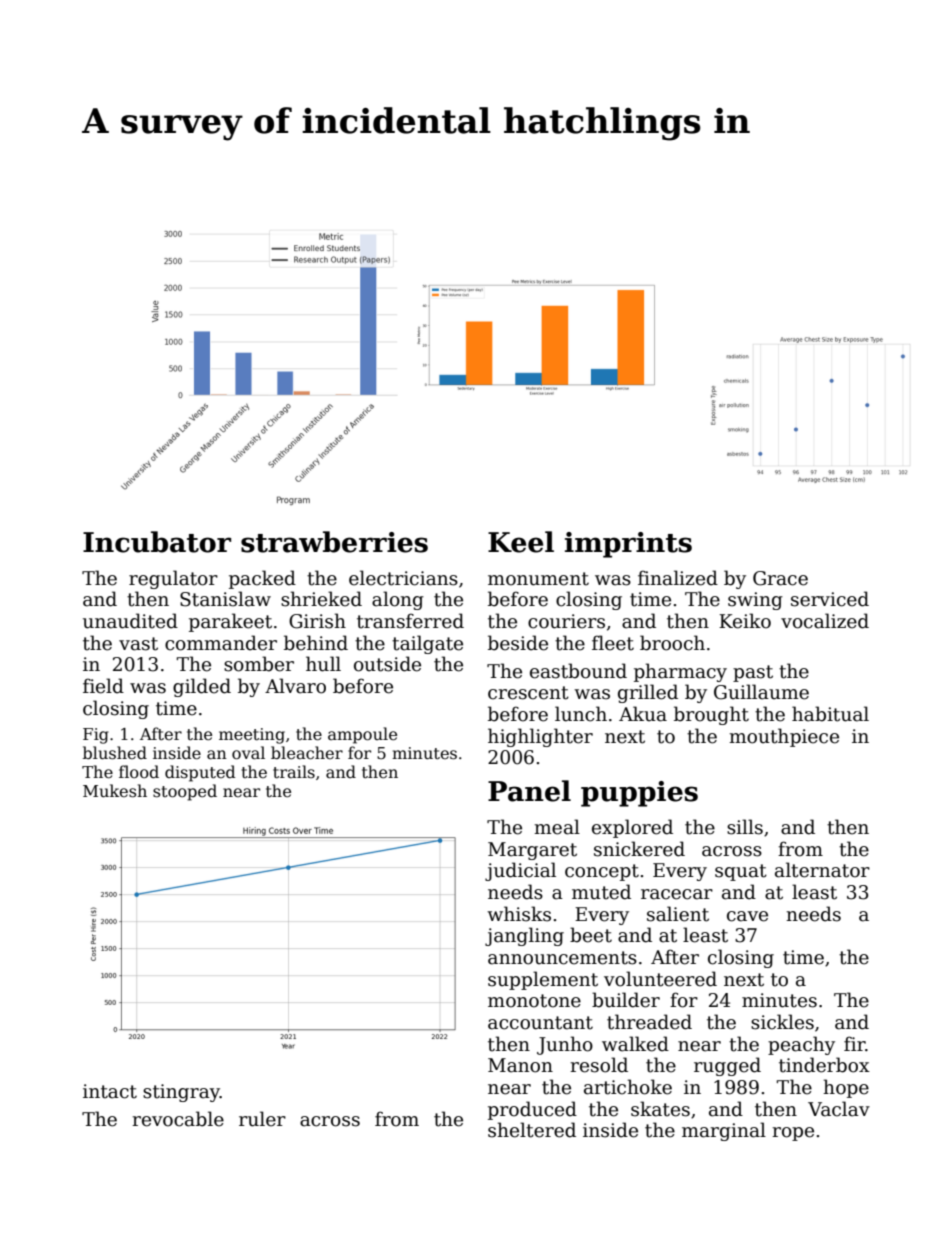 This page has width=952, height=1233. I want to click on alternator, so click(822, 870).
